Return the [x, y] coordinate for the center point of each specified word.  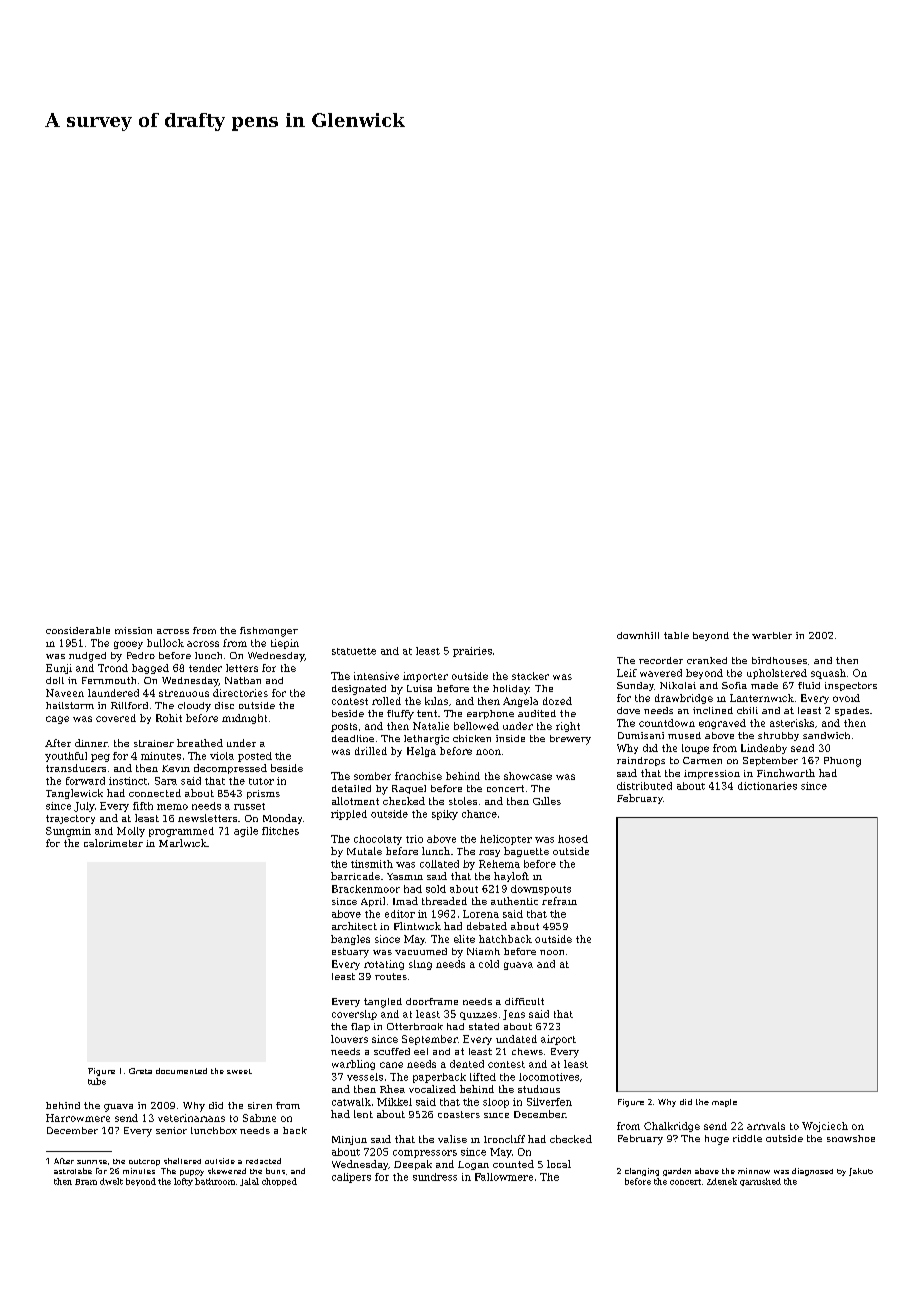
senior [171, 1130]
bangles [350, 940]
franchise [418, 776]
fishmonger [269, 632]
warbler [772, 635]
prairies [472, 652]
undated [516, 1039]
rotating [384, 965]
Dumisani [641, 735]
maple [724, 1103]
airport [558, 1040]
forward [85, 781]
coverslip [354, 1015]
